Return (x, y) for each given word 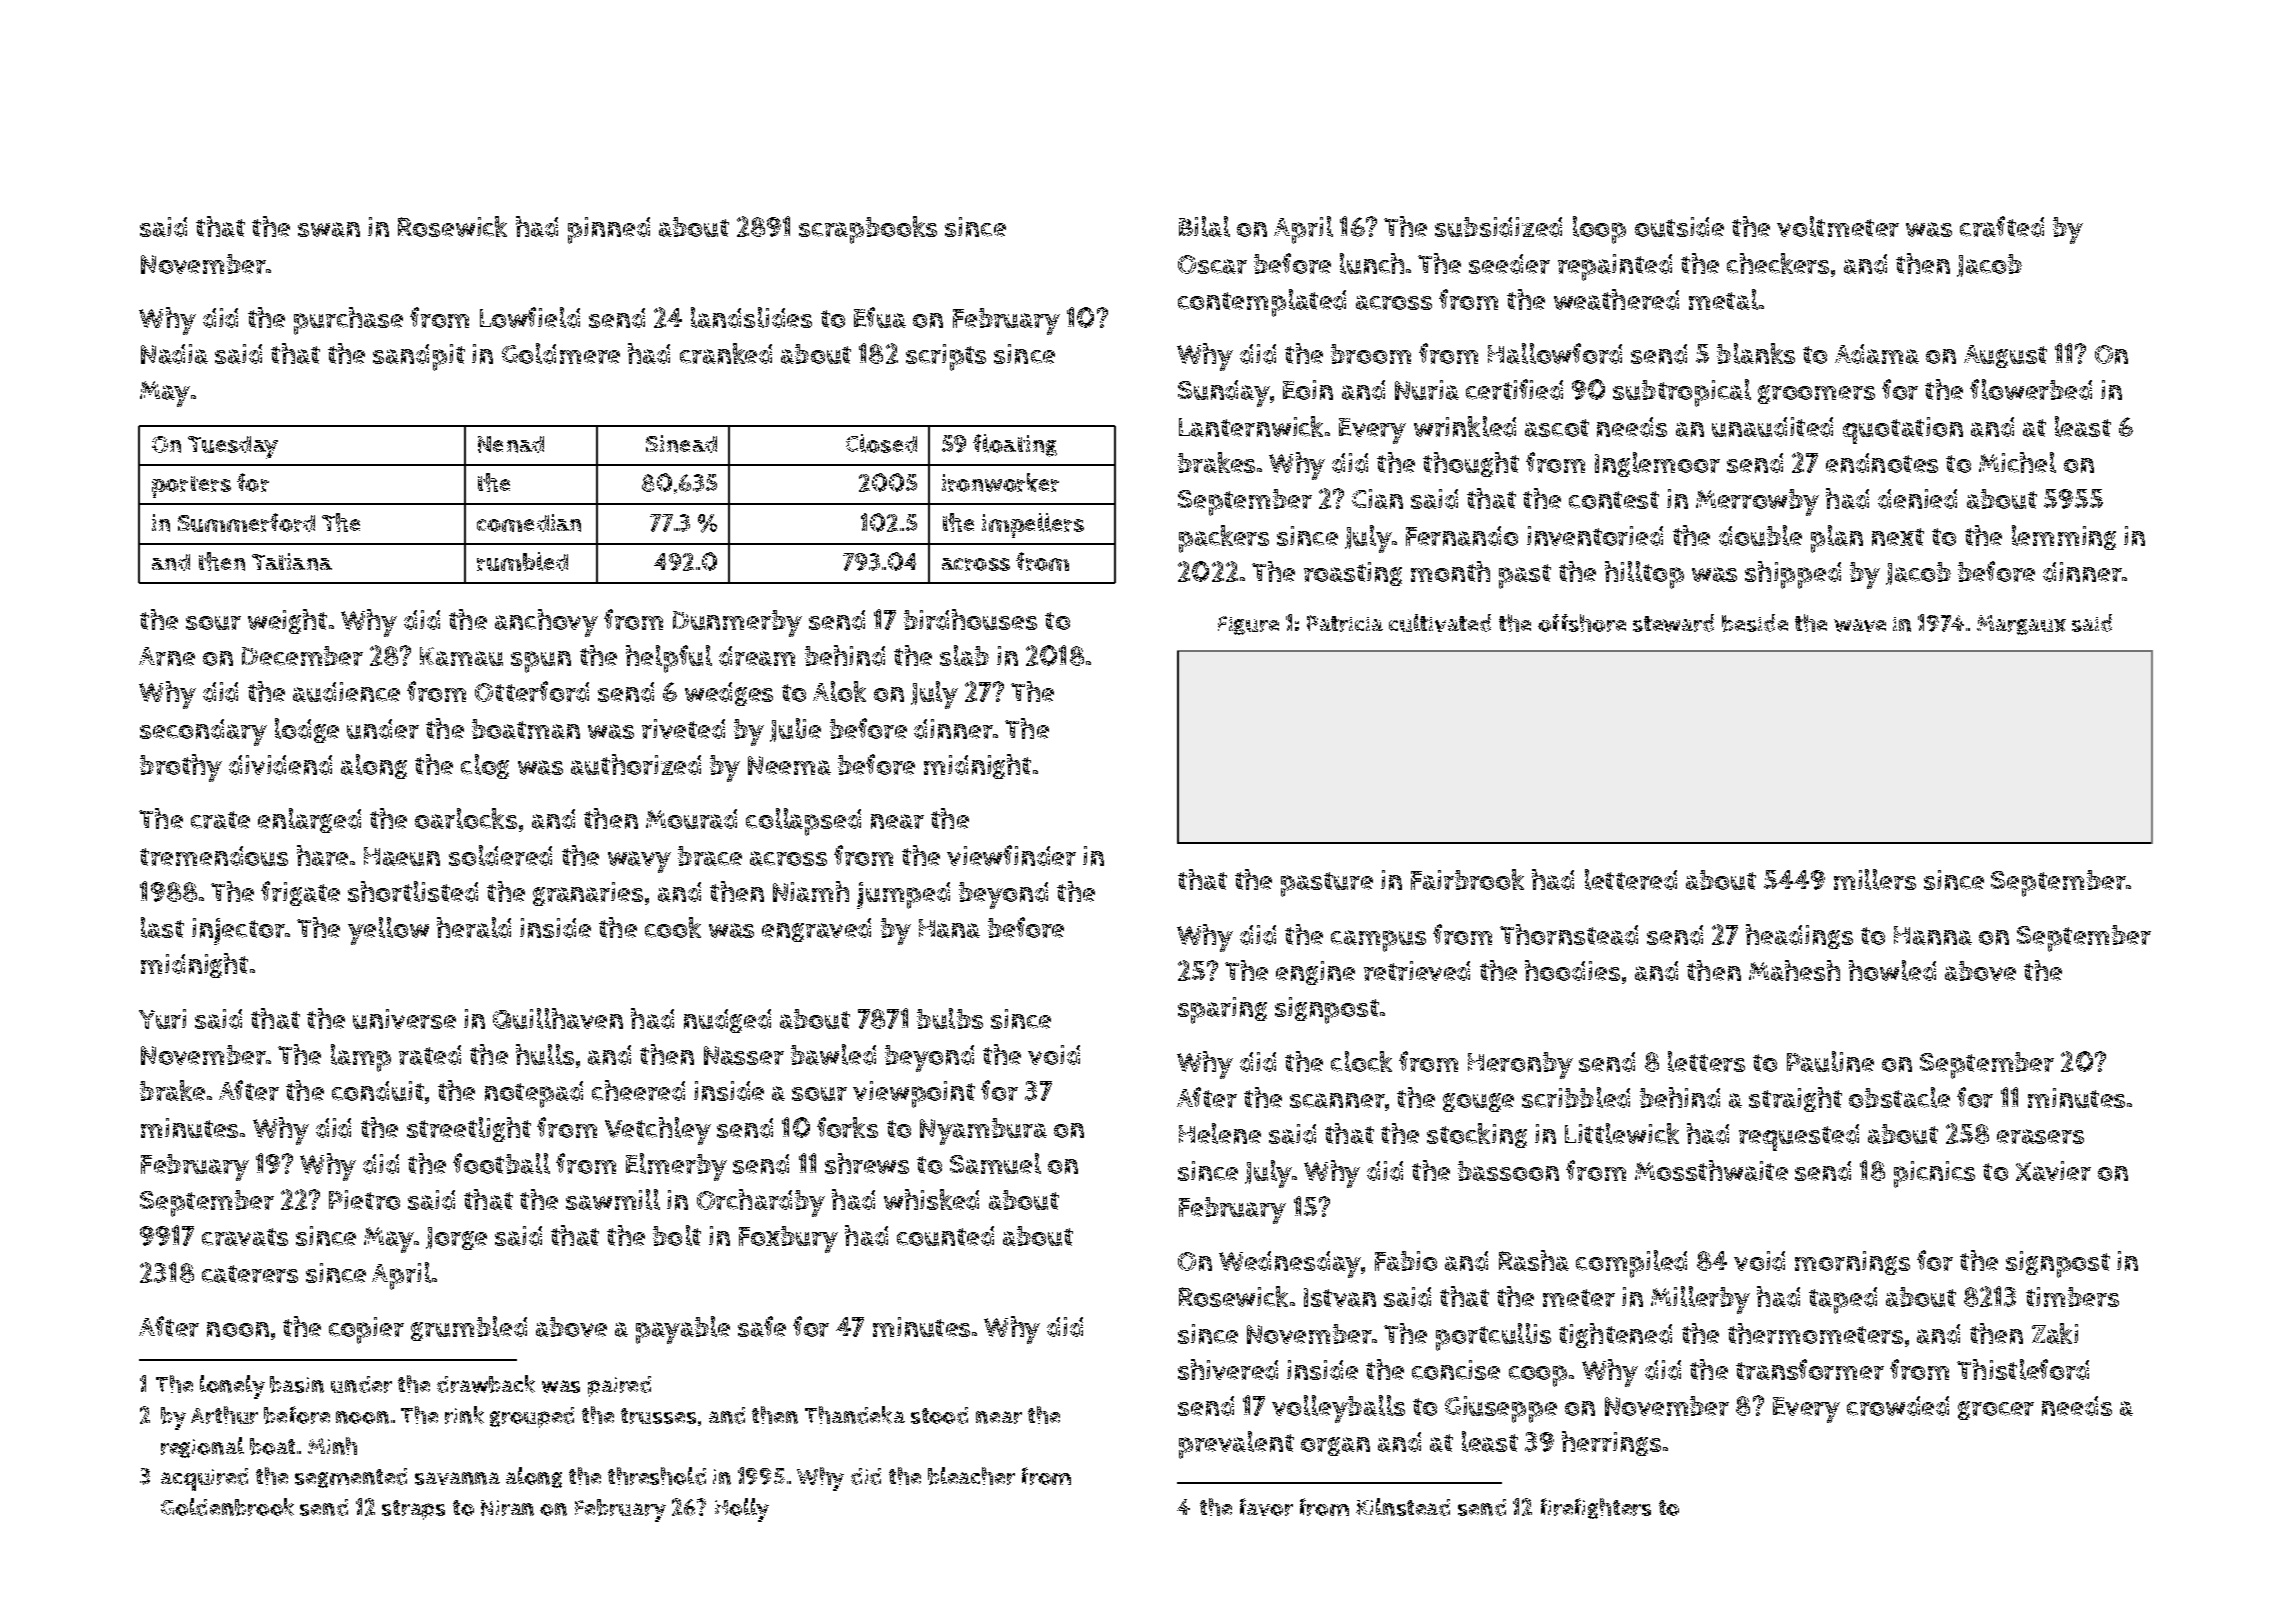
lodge (307, 730)
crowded (1898, 1406)
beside (1755, 623)
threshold (657, 1476)
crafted (2002, 226)
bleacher (971, 1476)
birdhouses (970, 619)
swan (329, 229)
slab (964, 655)
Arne (167, 656)
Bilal (1204, 226)
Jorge (456, 1238)
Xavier (2053, 1171)
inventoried (1595, 536)
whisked (931, 1199)
